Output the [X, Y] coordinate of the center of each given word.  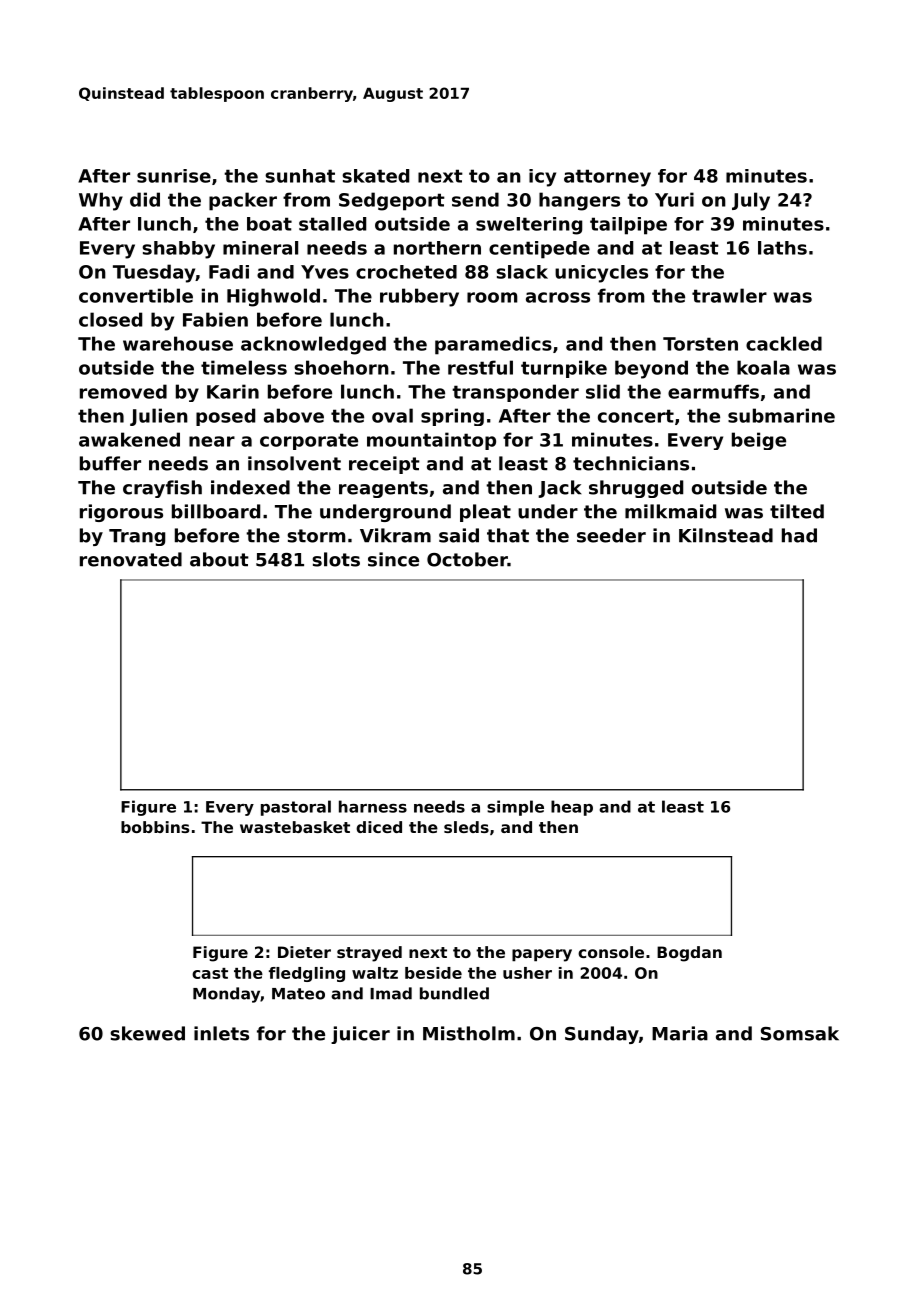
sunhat [300, 176]
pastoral [296, 808]
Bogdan [689, 954]
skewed [147, 1033]
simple [515, 808]
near [212, 441]
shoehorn [341, 367]
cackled [784, 343]
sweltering [529, 226]
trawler [729, 295]
